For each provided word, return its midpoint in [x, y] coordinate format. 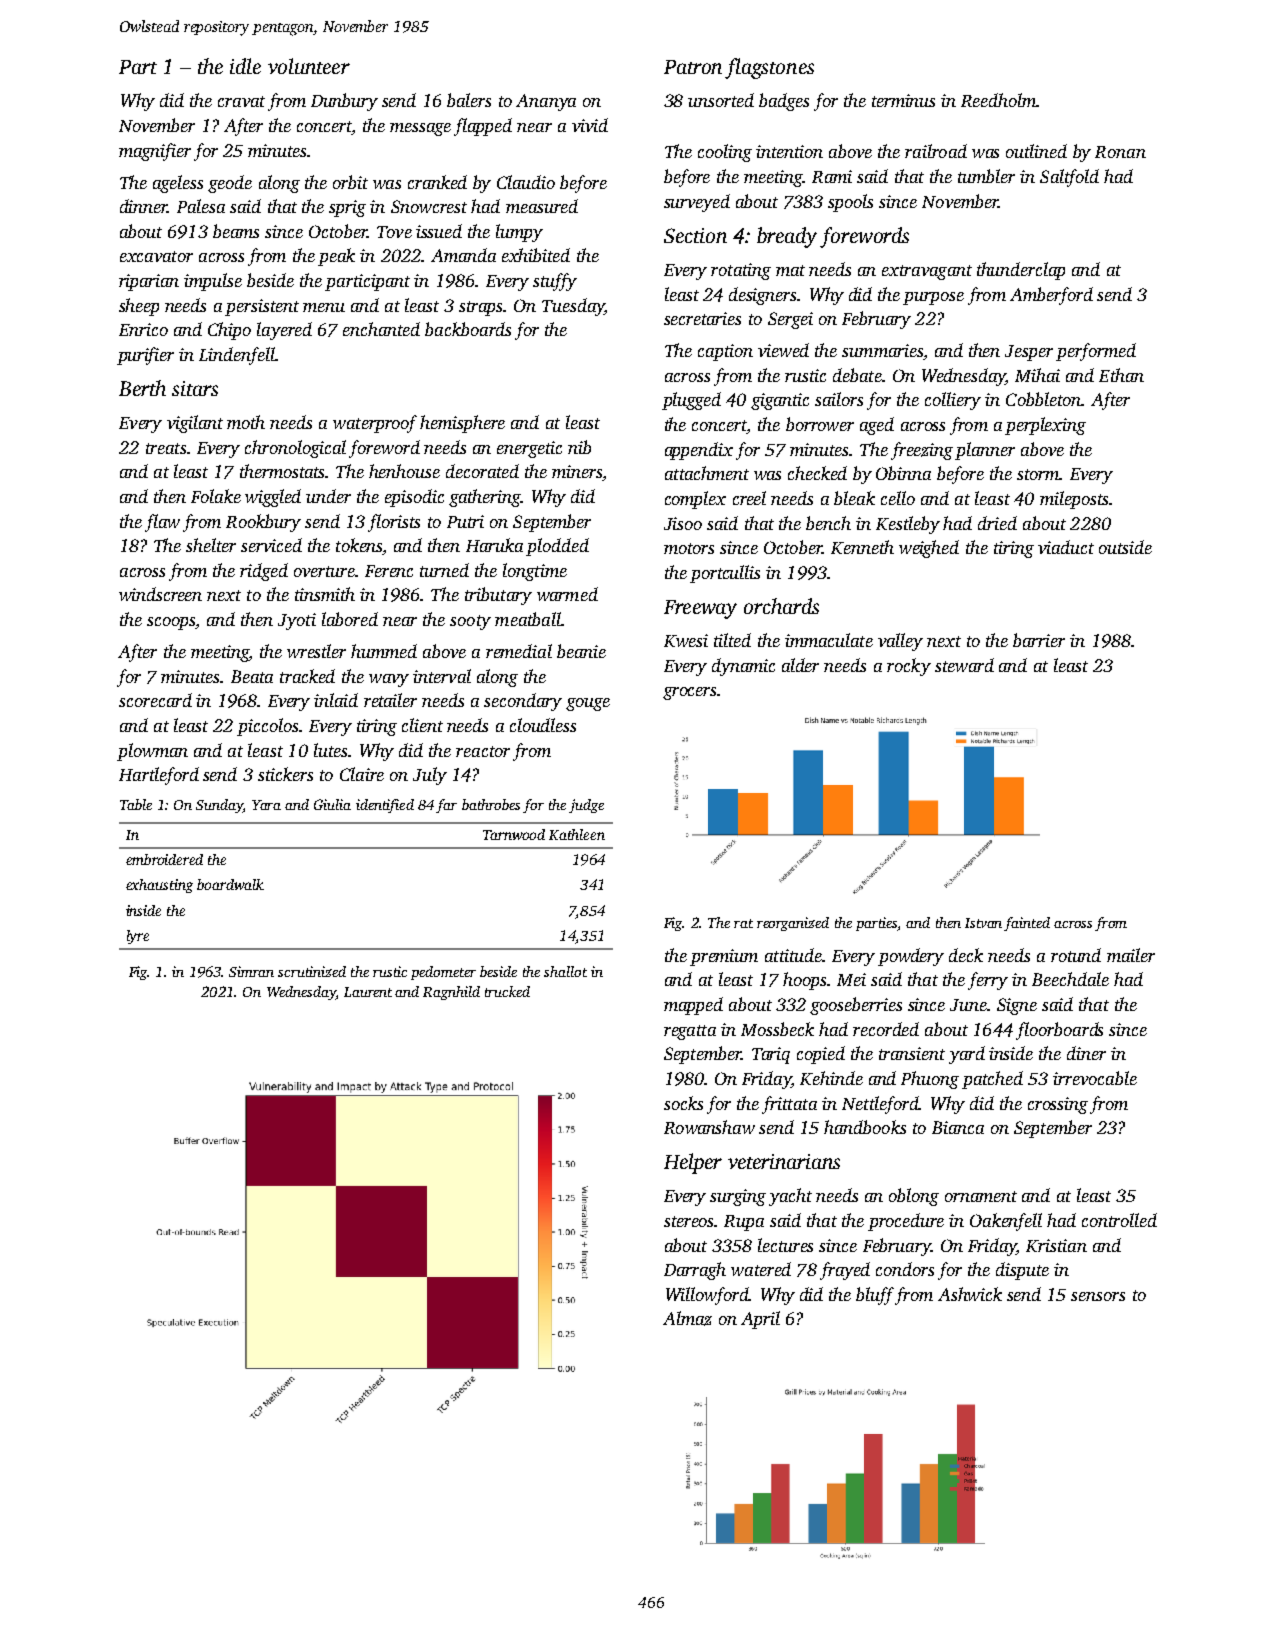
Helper [693, 1163]
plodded [557, 547]
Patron [693, 67]
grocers [689, 693]
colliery [953, 401]
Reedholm [999, 100]
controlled [1119, 1220]
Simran [251, 971]
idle [245, 66]
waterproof [375, 424]
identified [385, 806]
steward [964, 665]
